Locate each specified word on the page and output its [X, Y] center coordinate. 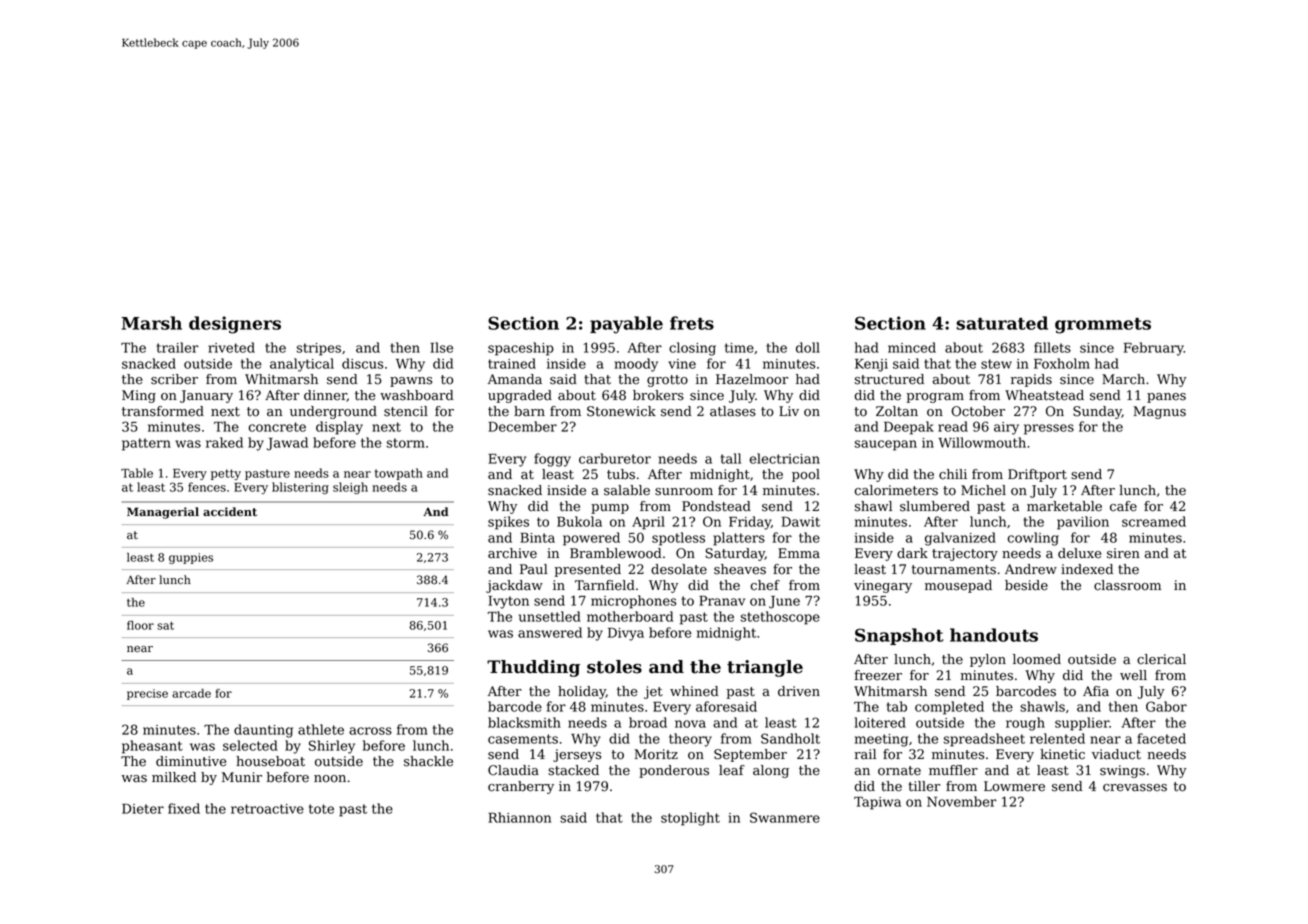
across [370, 731]
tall [731, 458]
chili [953, 474]
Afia [1096, 691]
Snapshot [899, 636]
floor [140, 625]
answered [550, 632]
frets [692, 323]
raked [224, 442]
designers [235, 325]
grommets [1103, 326]
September [750, 755]
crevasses [1135, 788]
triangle [765, 668]
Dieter [143, 809]
